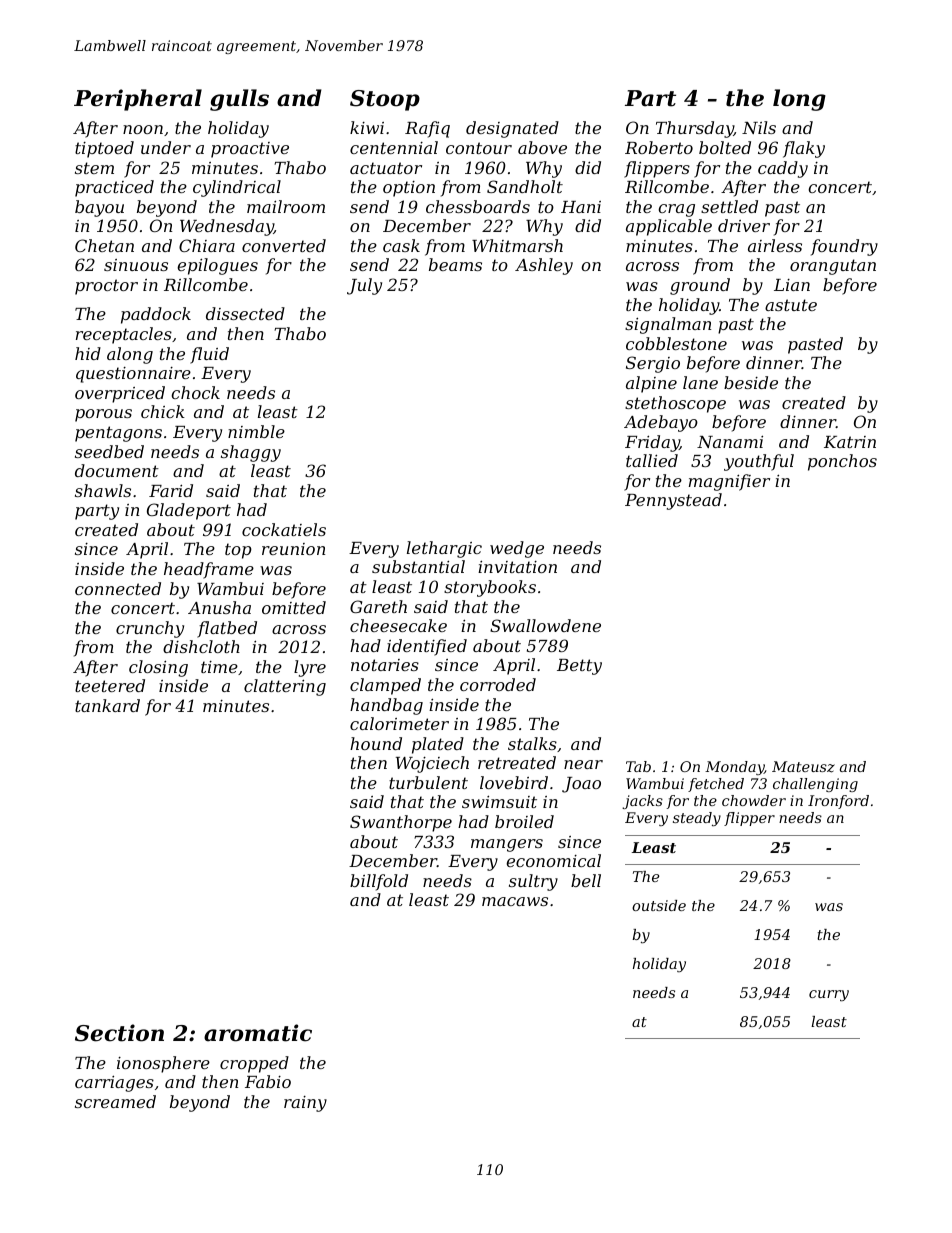  What do you see at coordinates (94, 168) in the screenshot?
I see `stem` at bounding box center [94, 168].
